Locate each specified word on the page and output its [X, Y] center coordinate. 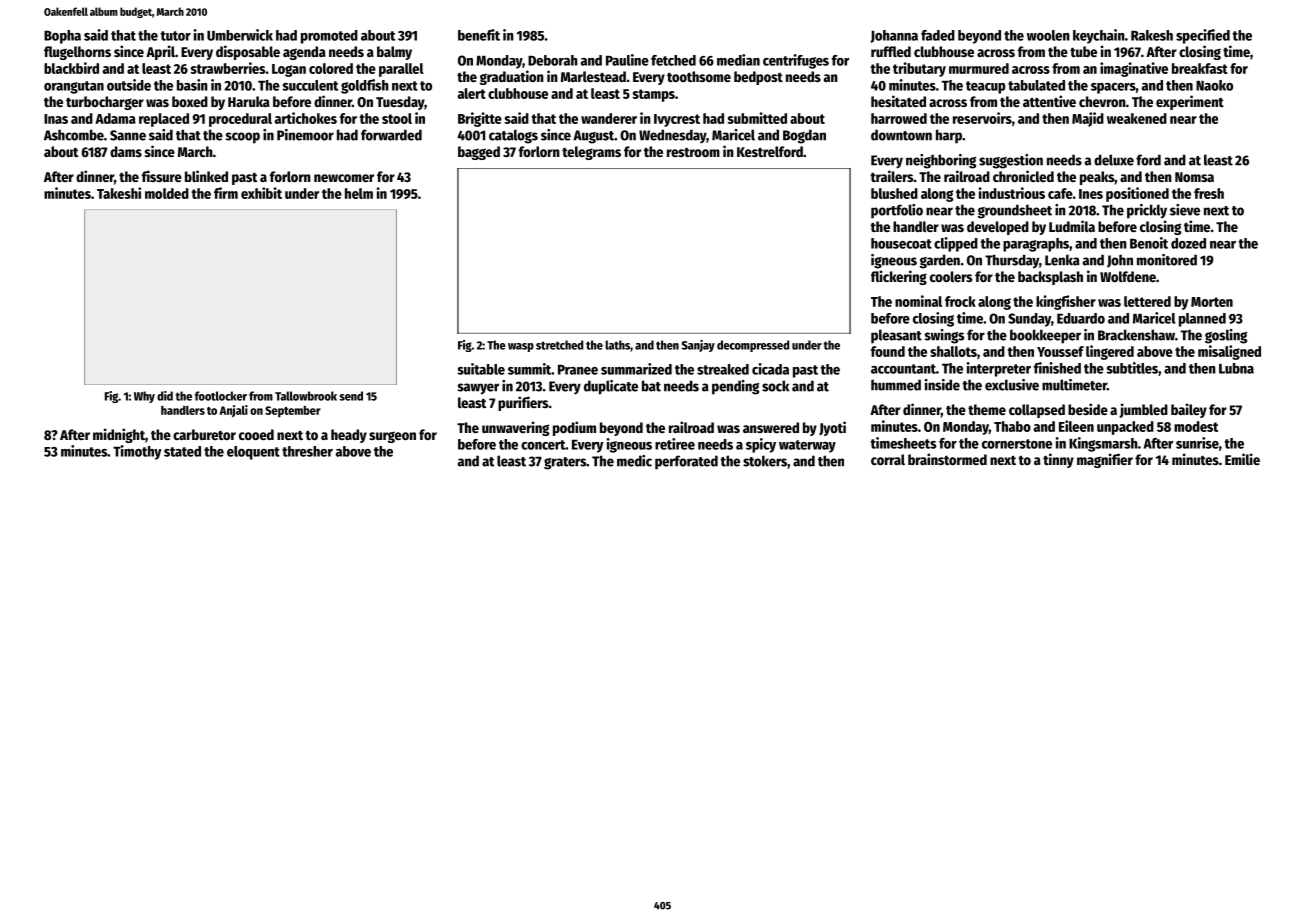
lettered [1147, 301]
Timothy [137, 452]
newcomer [344, 178]
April [160, 52]
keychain [1099, 36]
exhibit [261, 193]
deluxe [1114, 160]
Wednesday [673, 136]
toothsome [699, 76]
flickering [899, 277]
